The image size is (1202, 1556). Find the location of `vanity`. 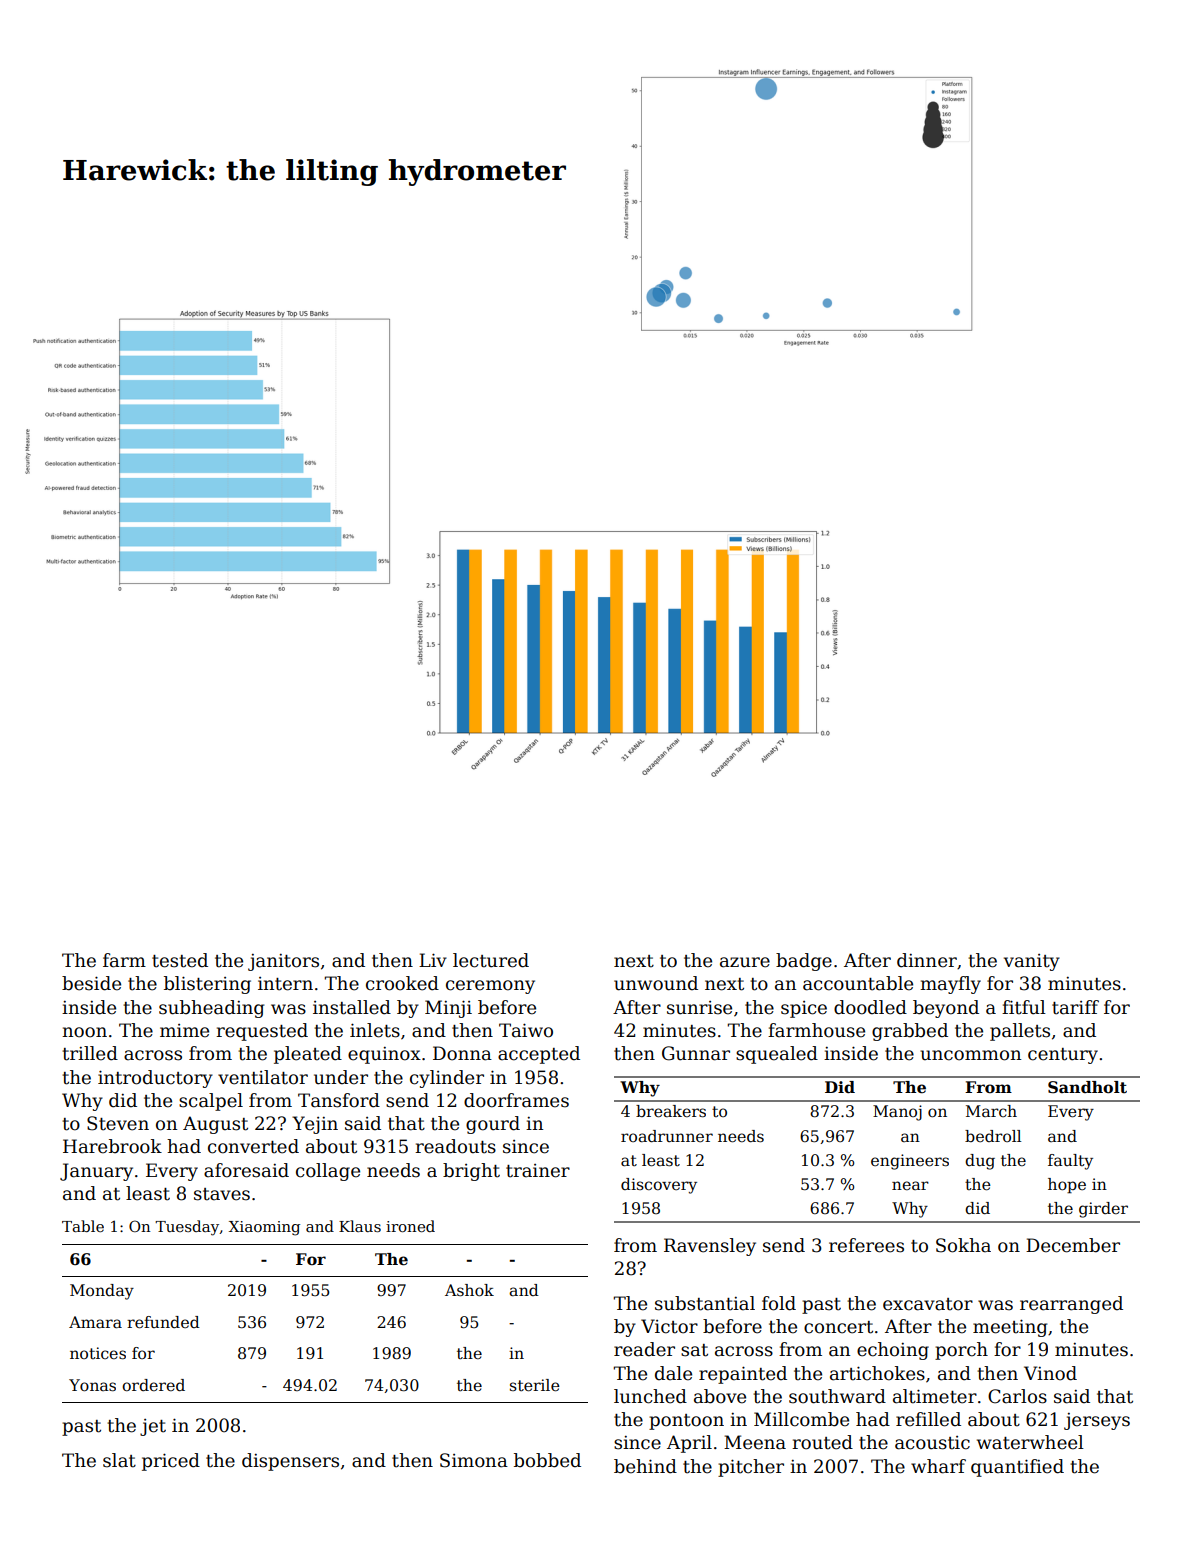

vanity is located at coordinates (1032, 962).
